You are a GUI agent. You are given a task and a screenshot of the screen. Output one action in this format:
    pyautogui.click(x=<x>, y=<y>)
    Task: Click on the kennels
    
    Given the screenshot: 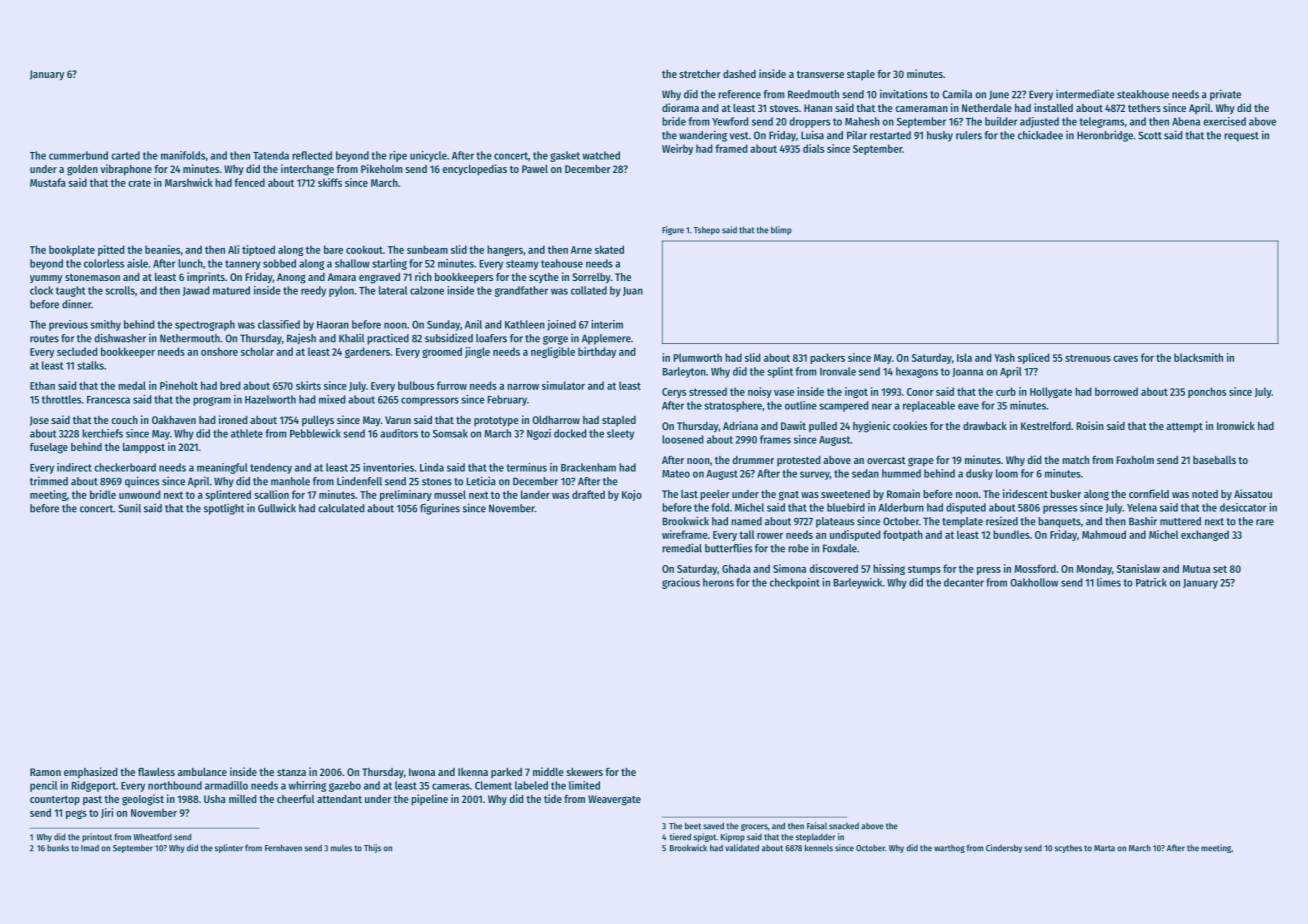 What is the action you would take?
    pyautogui.click(x=819, y=848)
